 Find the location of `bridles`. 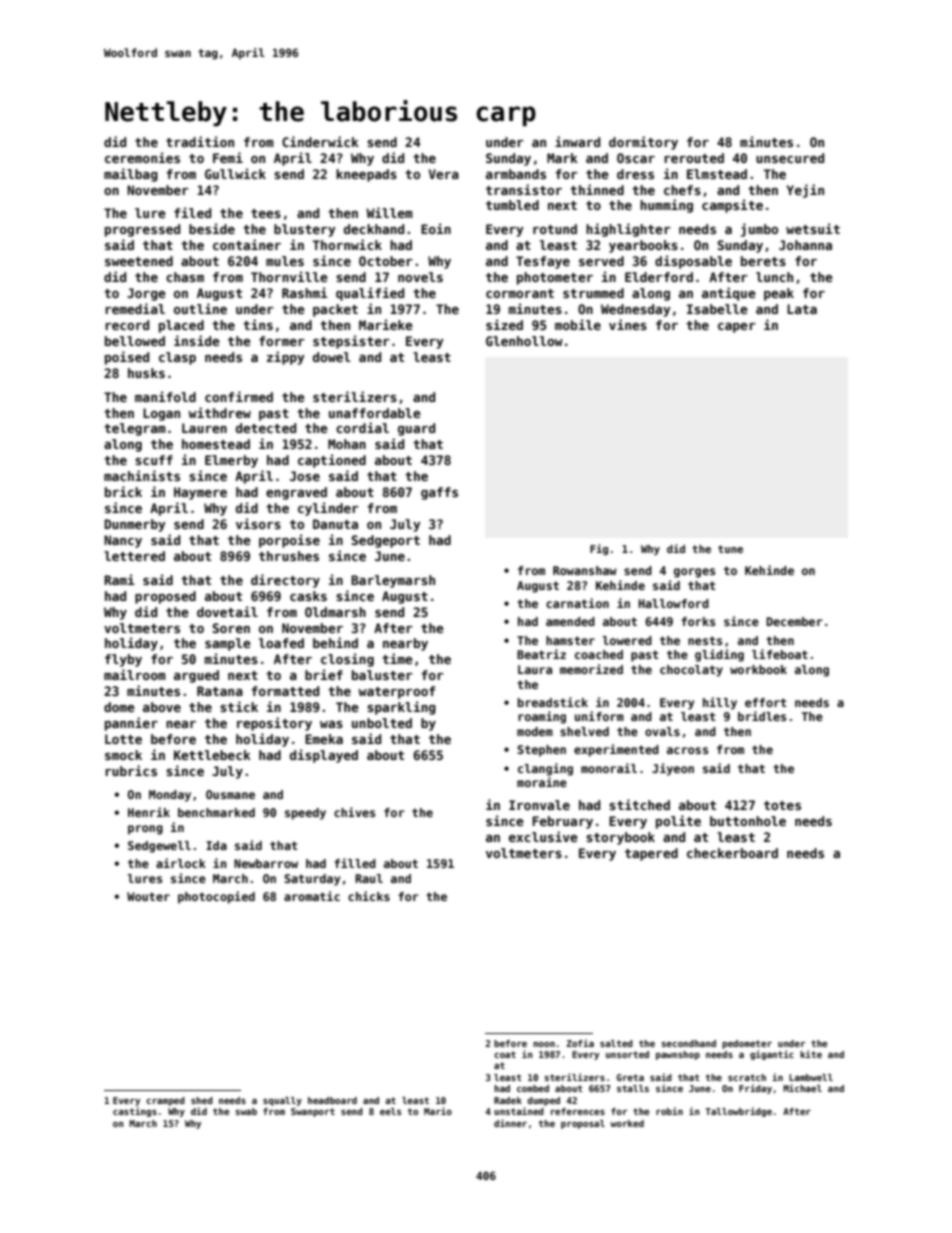

bridles is located at coordinates (762, 716).
